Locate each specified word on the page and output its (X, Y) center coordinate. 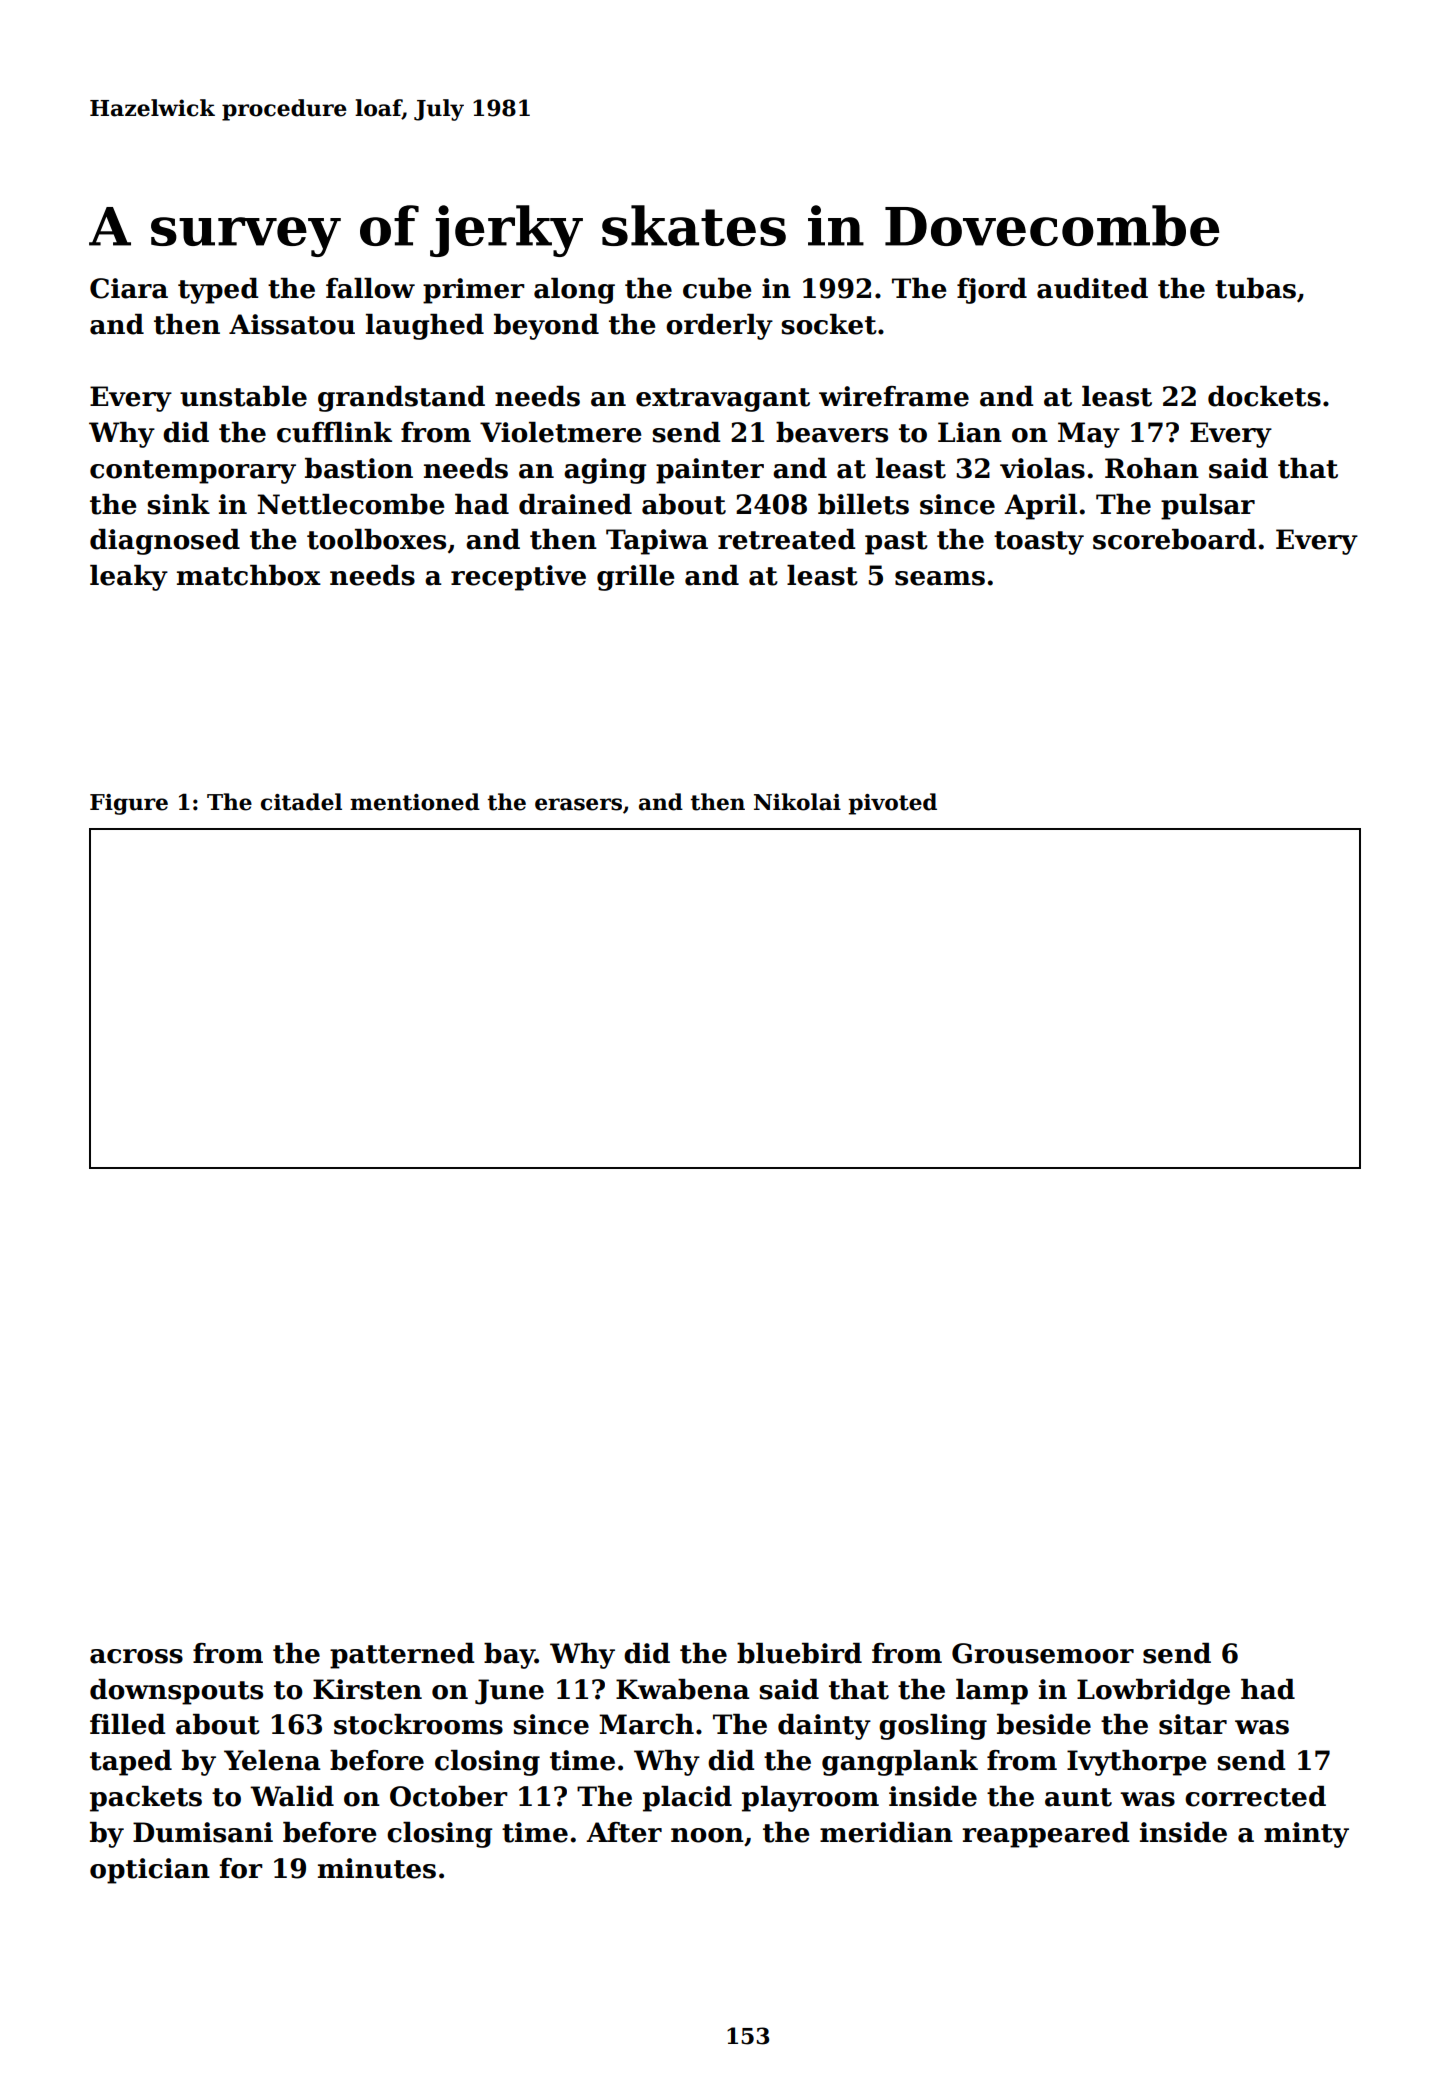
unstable (243, 396)
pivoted (892, 804)
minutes (377, 1868)
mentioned (415, 802)
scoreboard (1175, 539)
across (136, 1656)
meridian (886, 1832)
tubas (1255, 288)
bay (509, 1656)
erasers (578, 804)
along (574, 291)
